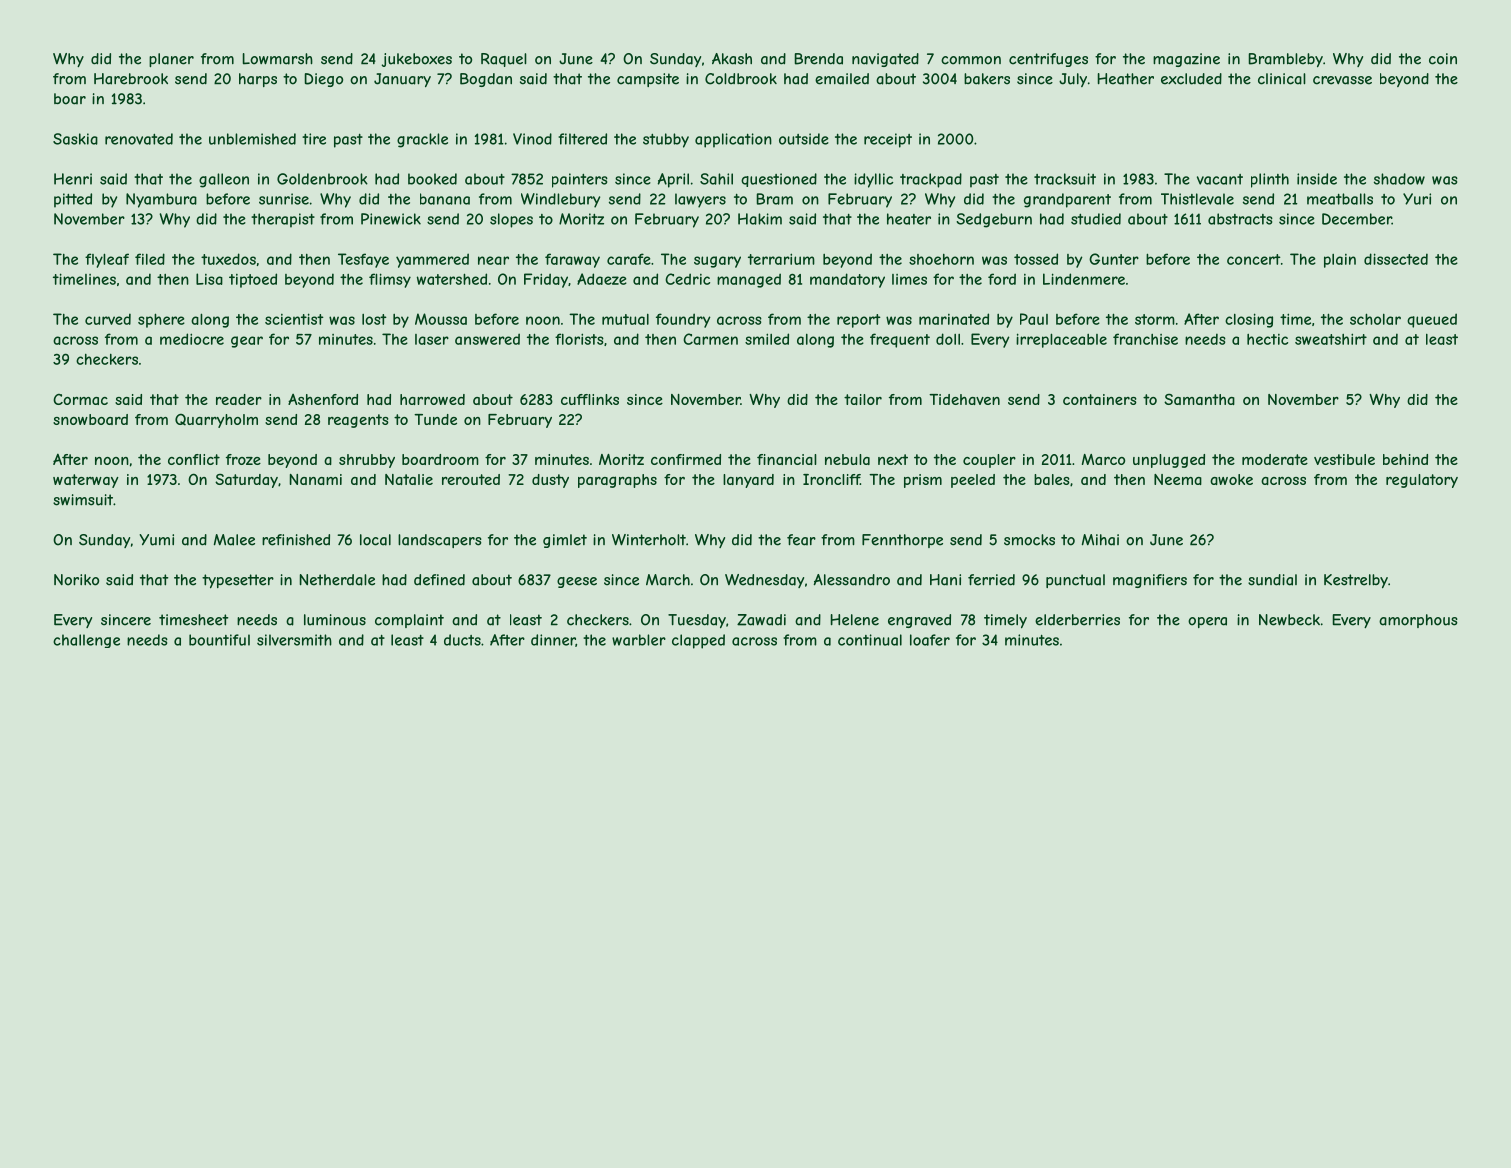 This image has height=1168, width=1511. I want to click on dusty, so click(550, 481).
